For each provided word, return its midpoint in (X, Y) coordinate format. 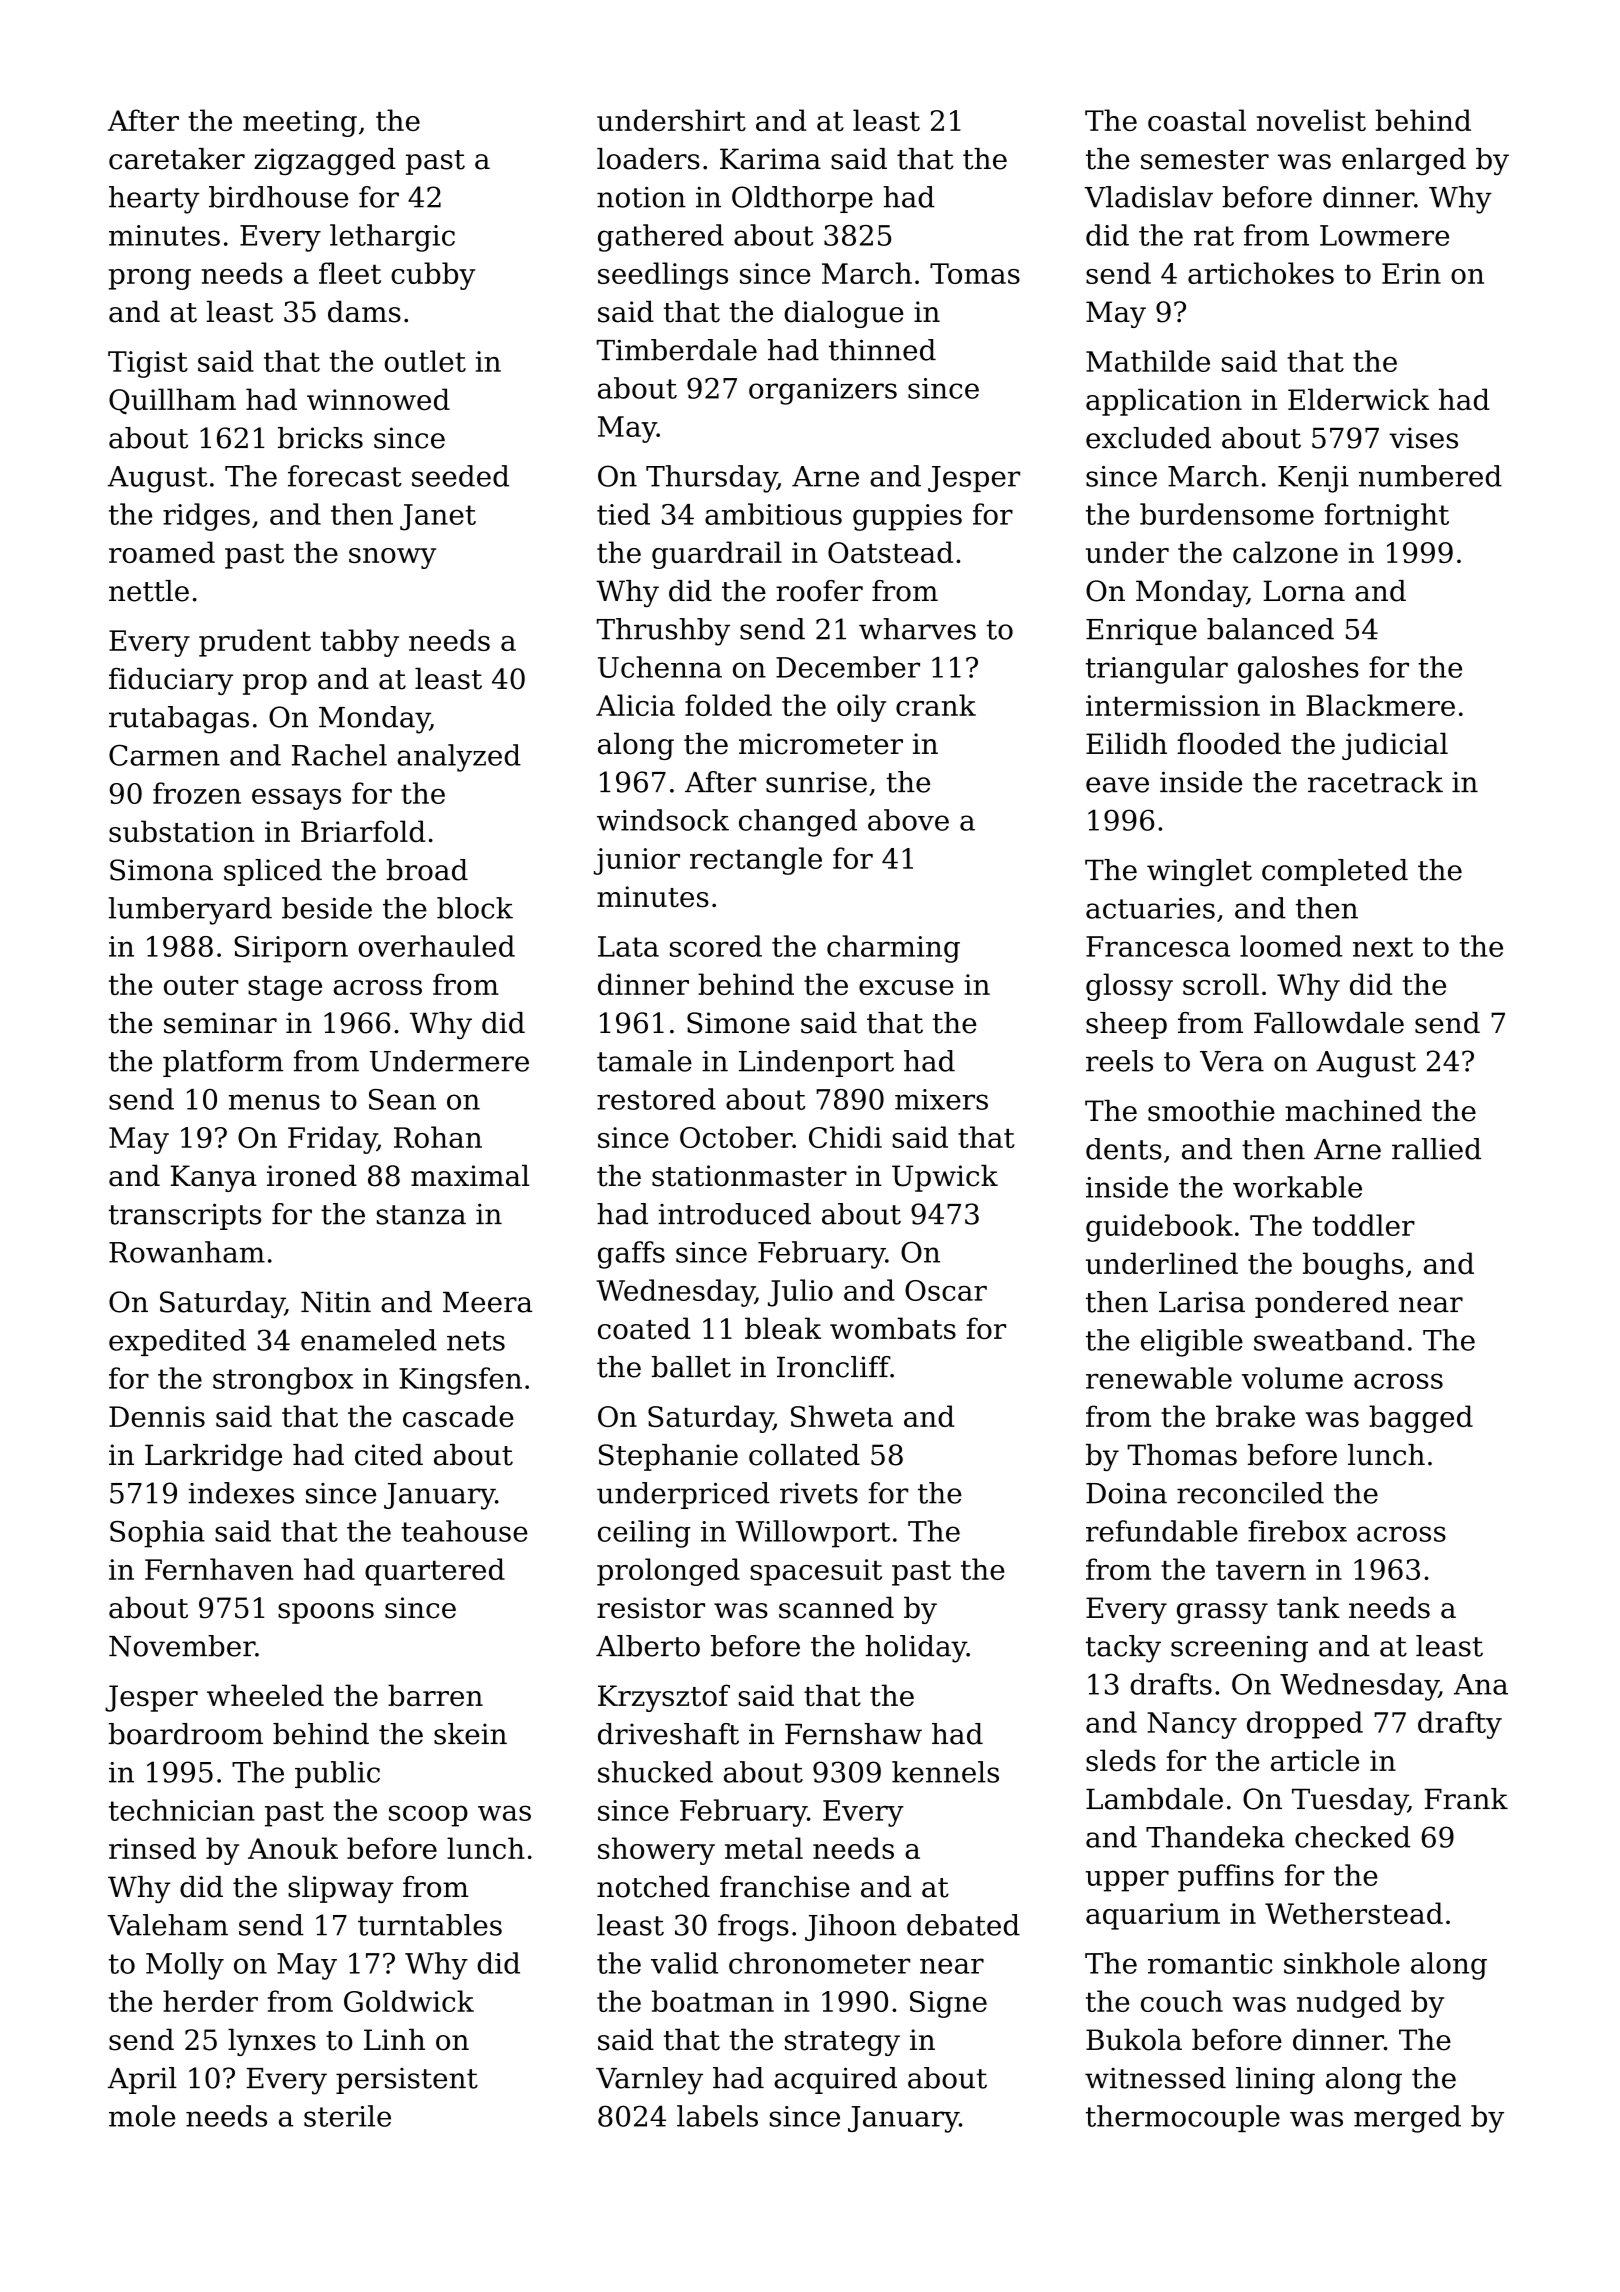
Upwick (945, 1178)
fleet (350, 273)
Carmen (164, 755)
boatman (713, 2001)
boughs (1353, 1266)
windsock (663, 820)
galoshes (1298, 670)
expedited (177, 1342)
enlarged (1404, 161)
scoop (428, 1816)
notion (641, 197)
